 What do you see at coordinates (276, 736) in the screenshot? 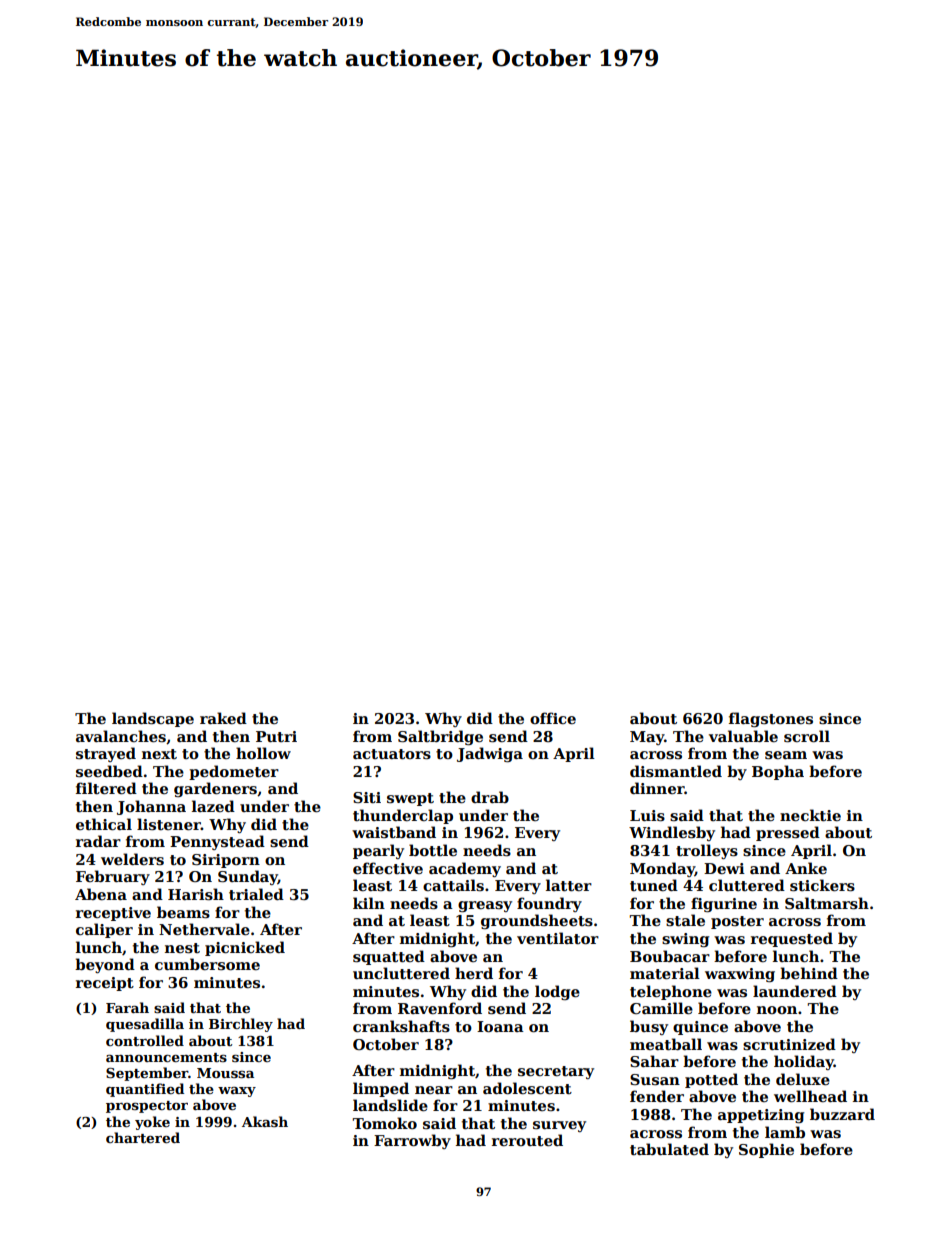
I see `Putri` at bounding box center [276, 736].
